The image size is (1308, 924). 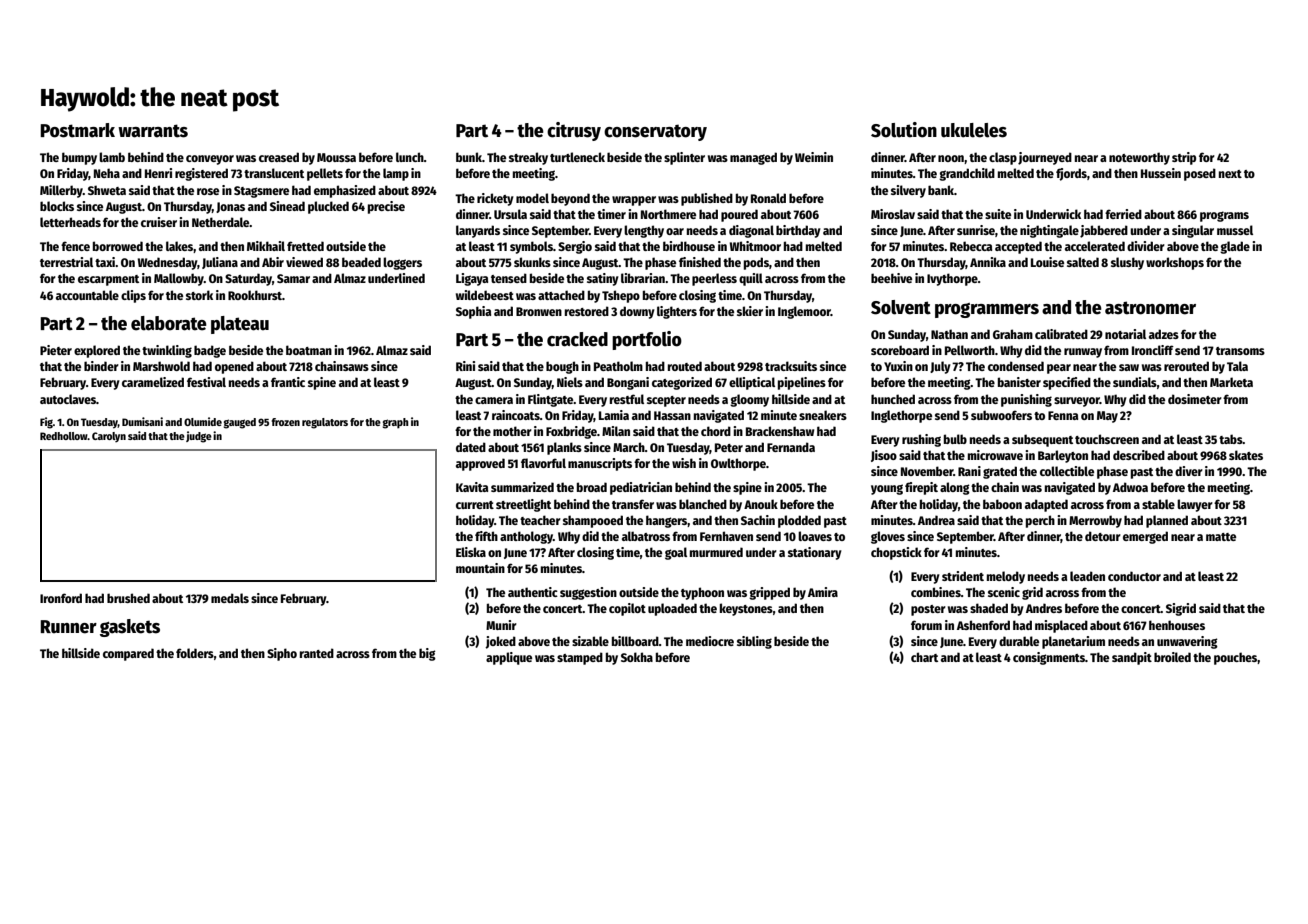 I want to click on Ligaya, so click(x=472, y=279).
